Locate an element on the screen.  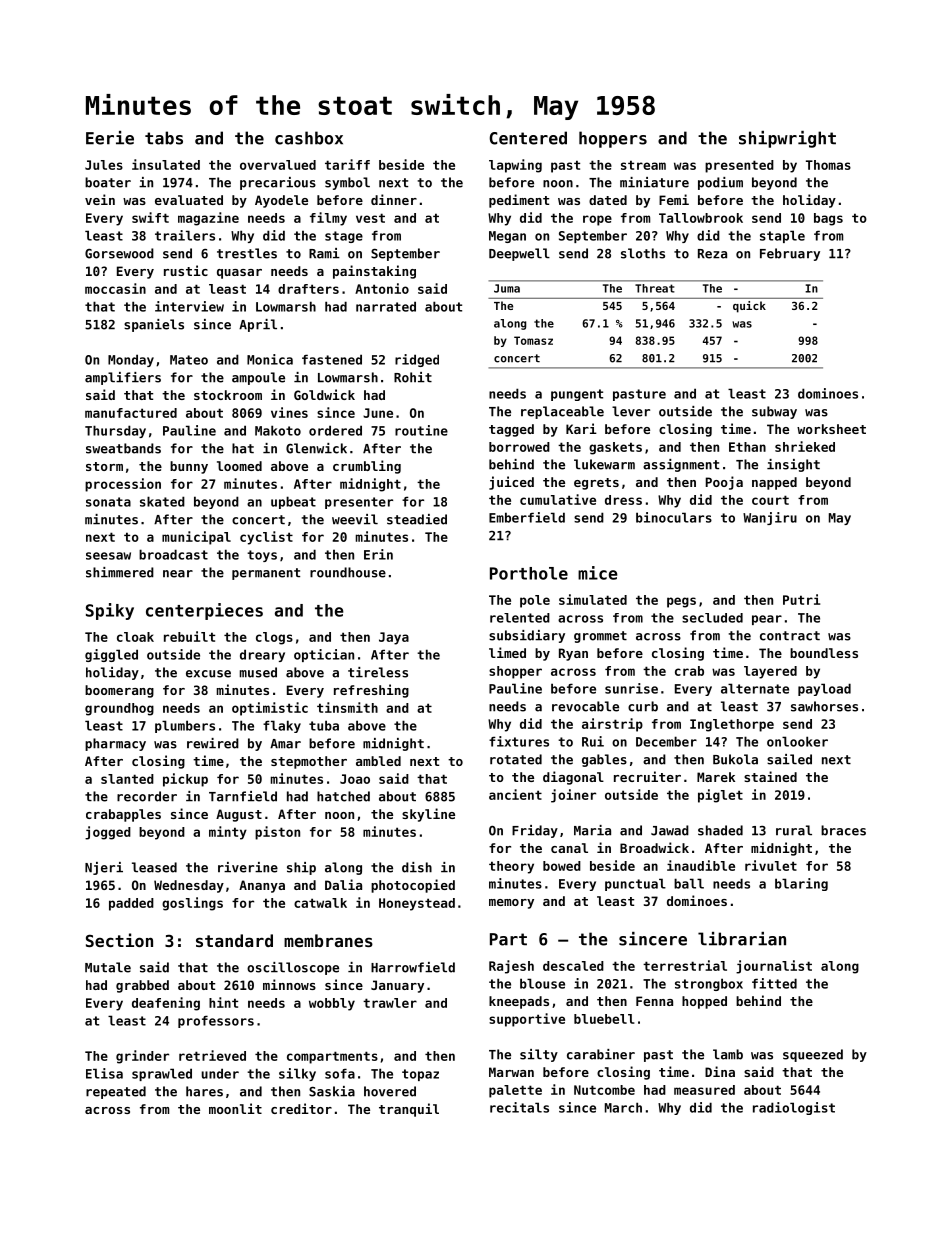
dated is located at coordinates (608, 200).
